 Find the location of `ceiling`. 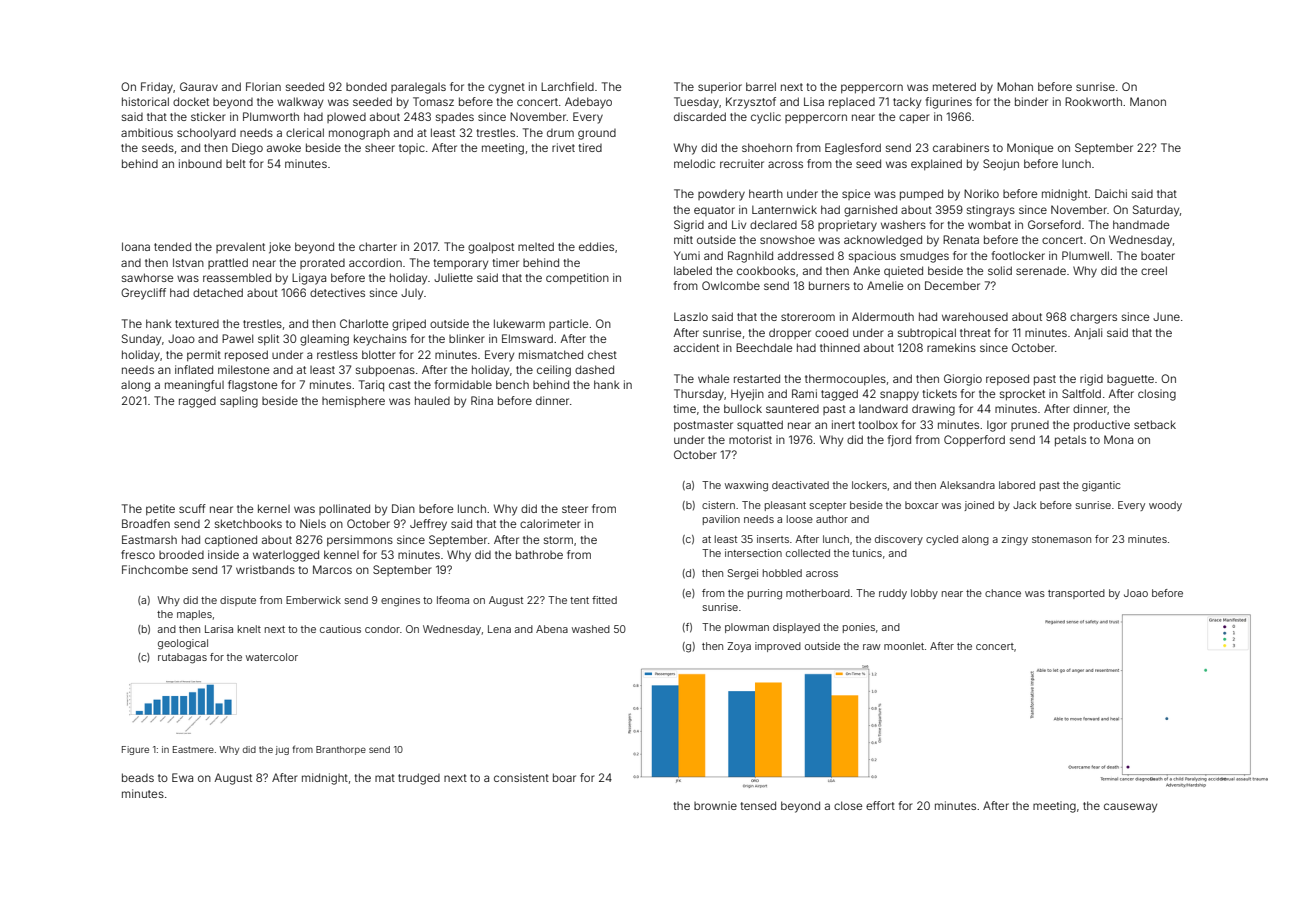

ceiling is located at coordinates (554, 371).
